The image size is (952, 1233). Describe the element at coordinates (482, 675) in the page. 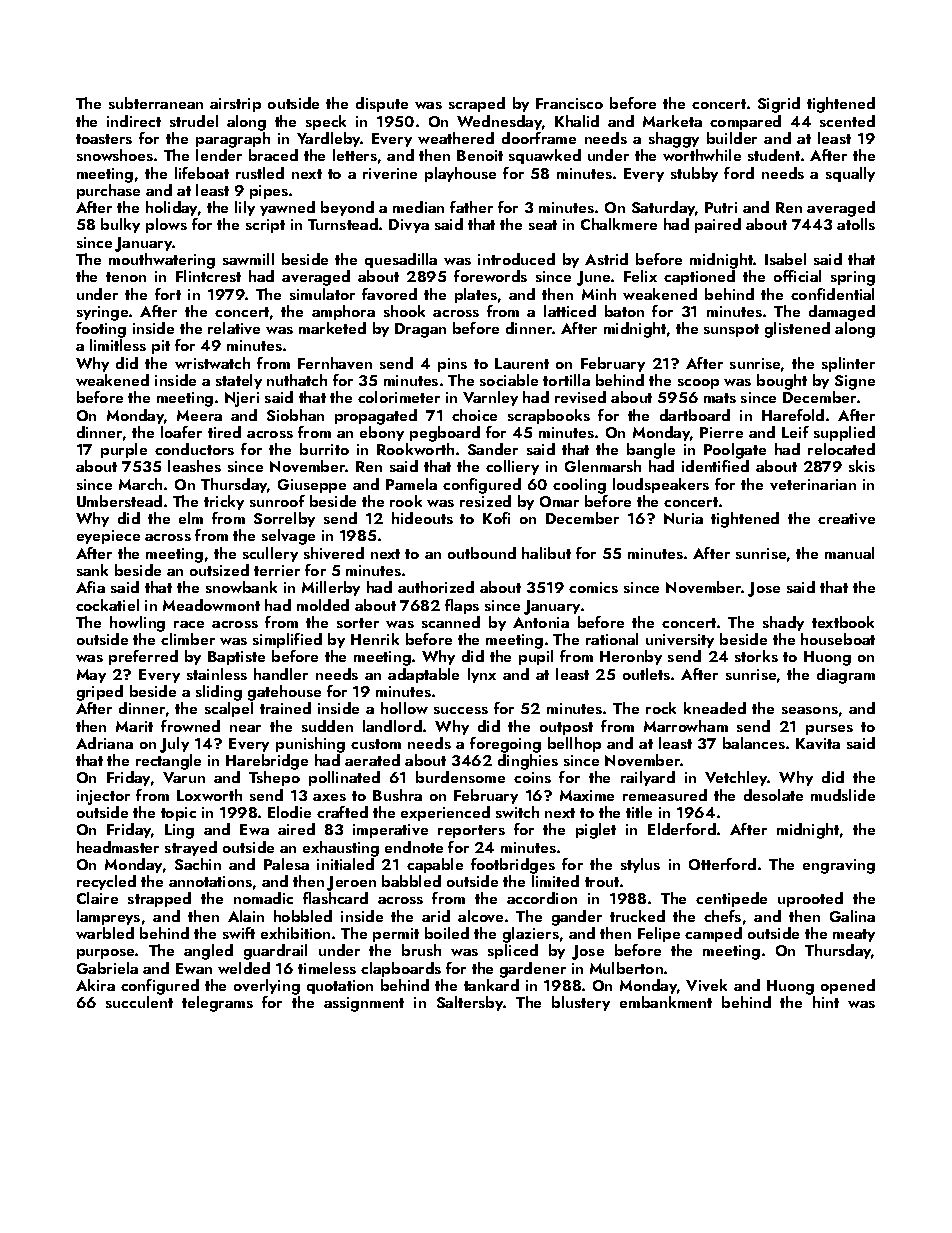

I see `lynx` at that location.
